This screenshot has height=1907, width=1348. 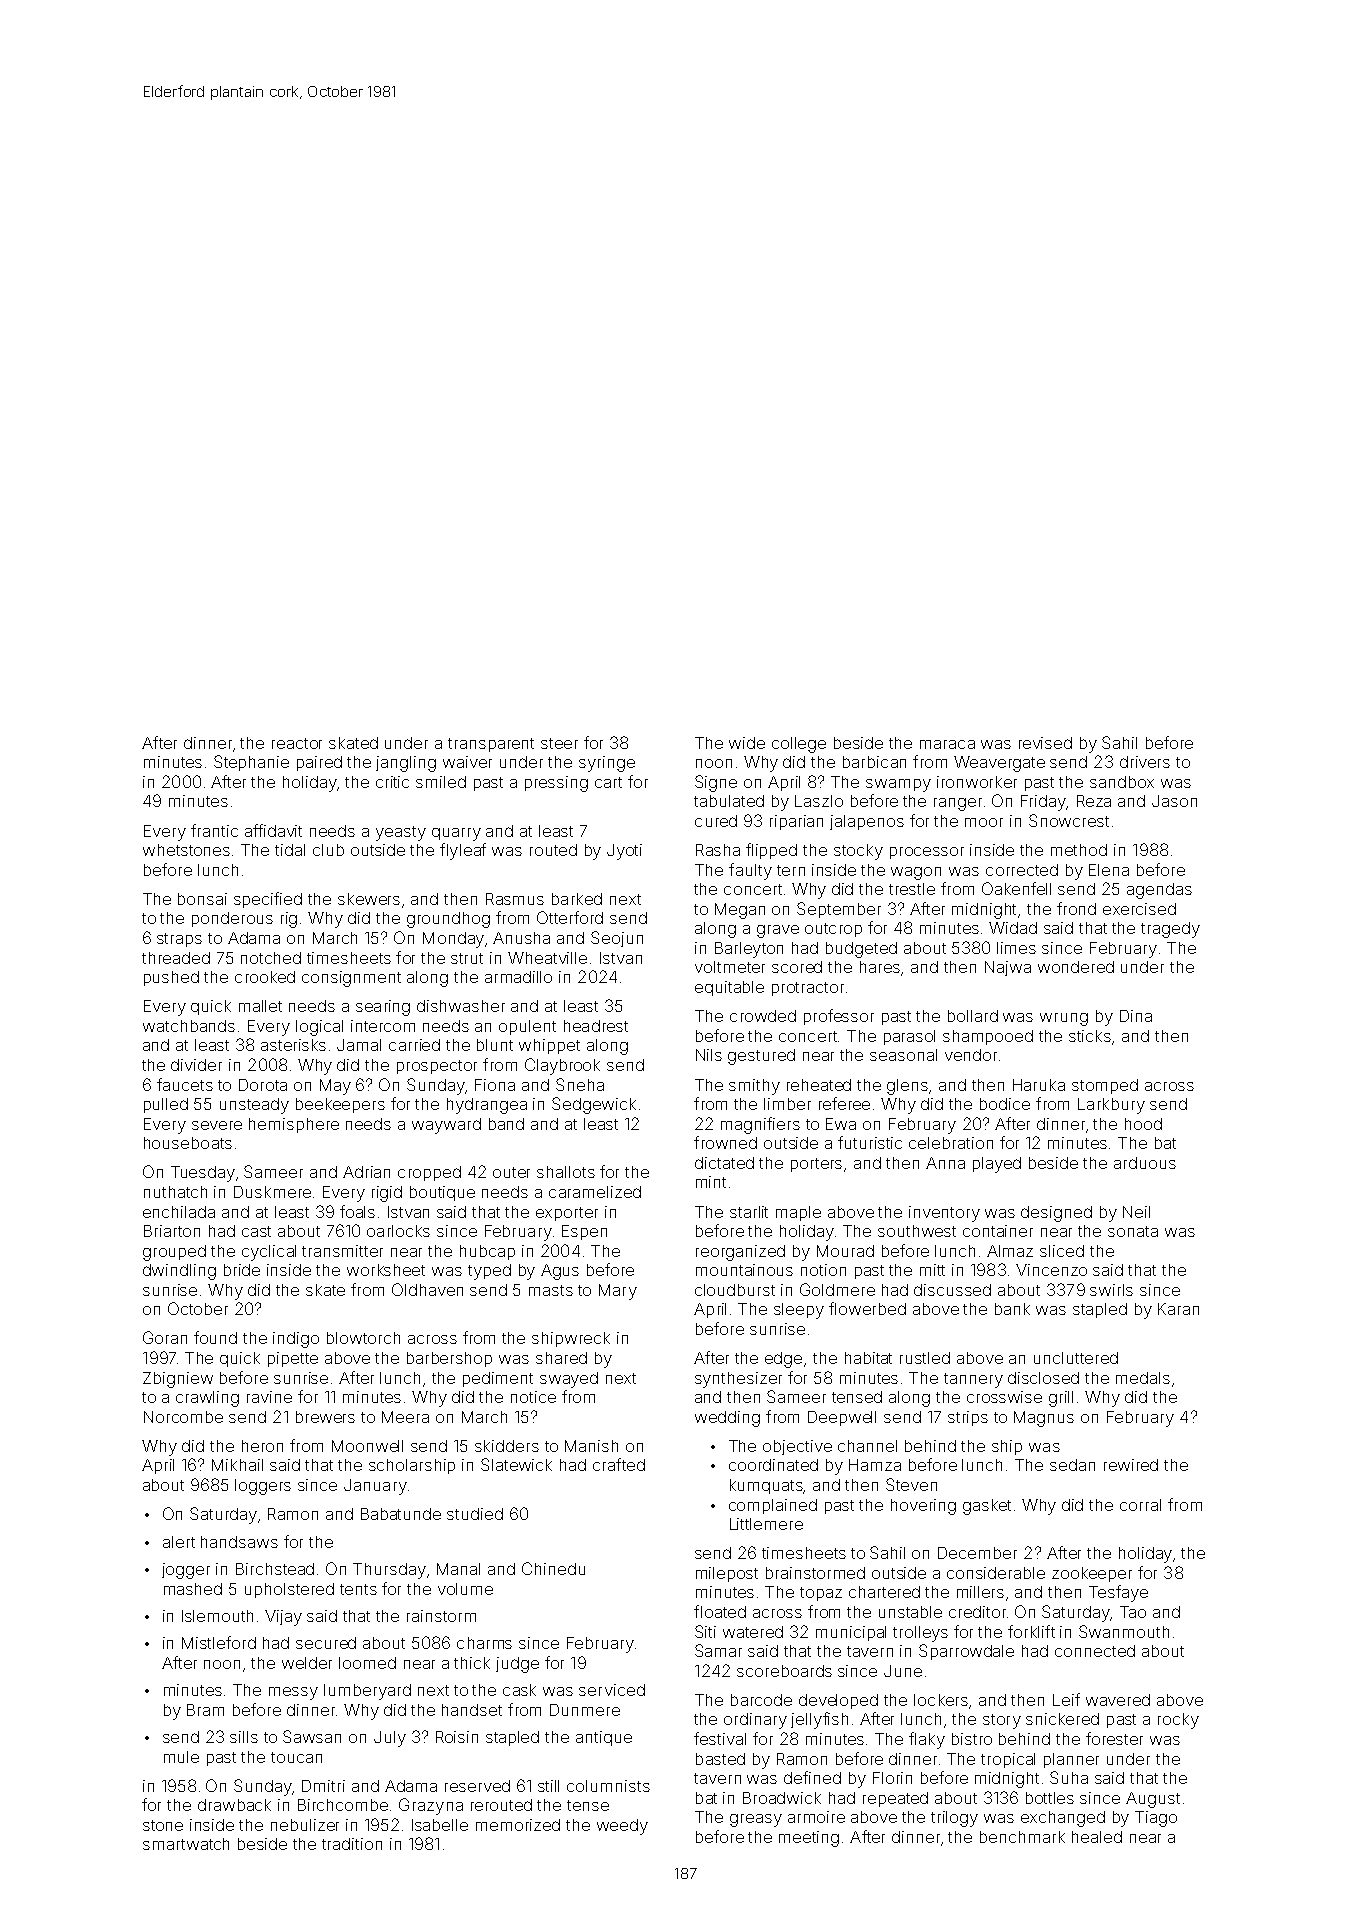 I want to click on wide, so click(x=747, y=743).
